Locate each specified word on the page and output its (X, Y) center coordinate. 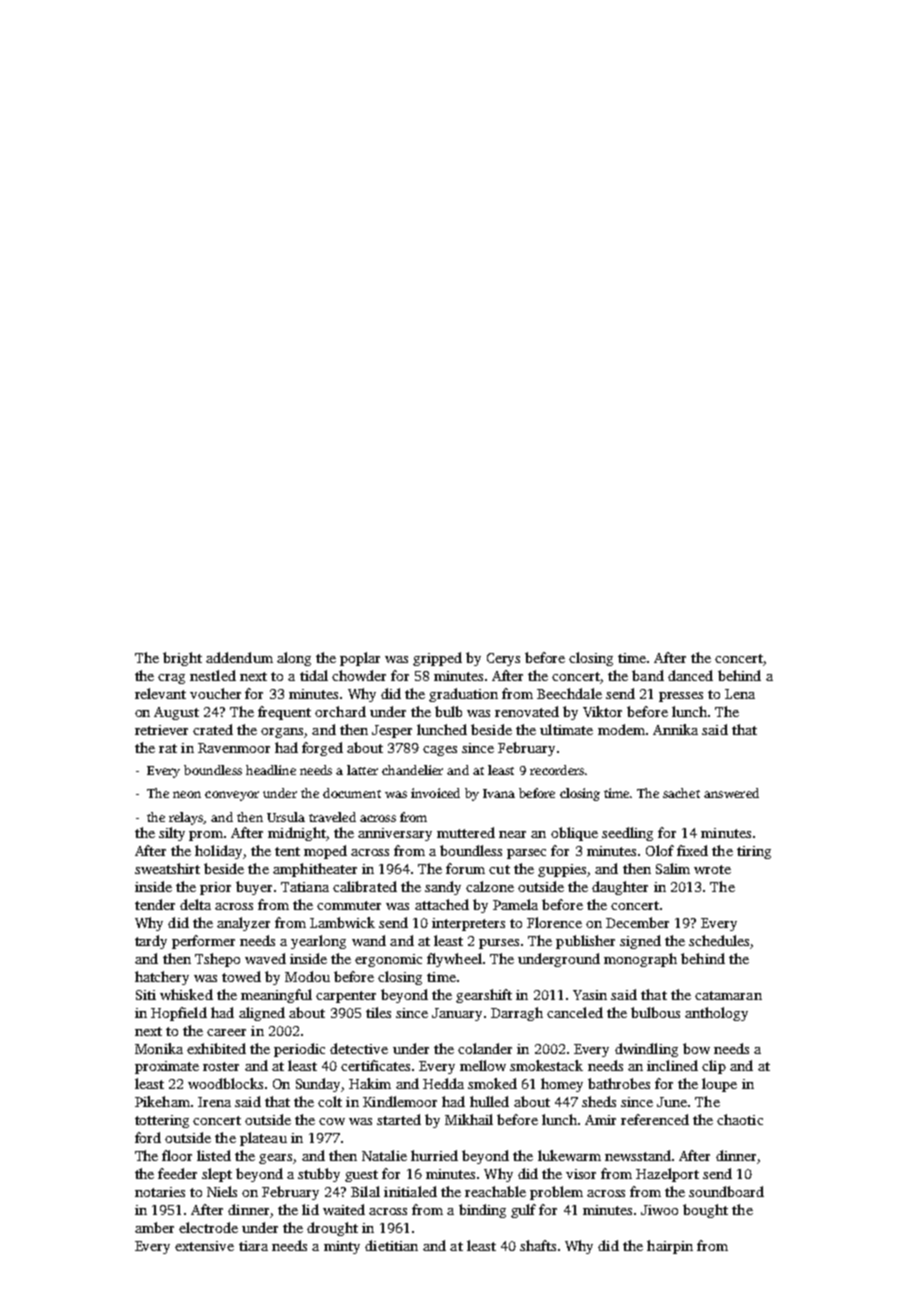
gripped (437, 659)
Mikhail (469, 1119)
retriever (161, 730)
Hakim (370, 1083)
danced (690, 675)
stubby (319, 1175)
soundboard (726, 1191)
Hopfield (179, 1014)
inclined (672, 1065)
